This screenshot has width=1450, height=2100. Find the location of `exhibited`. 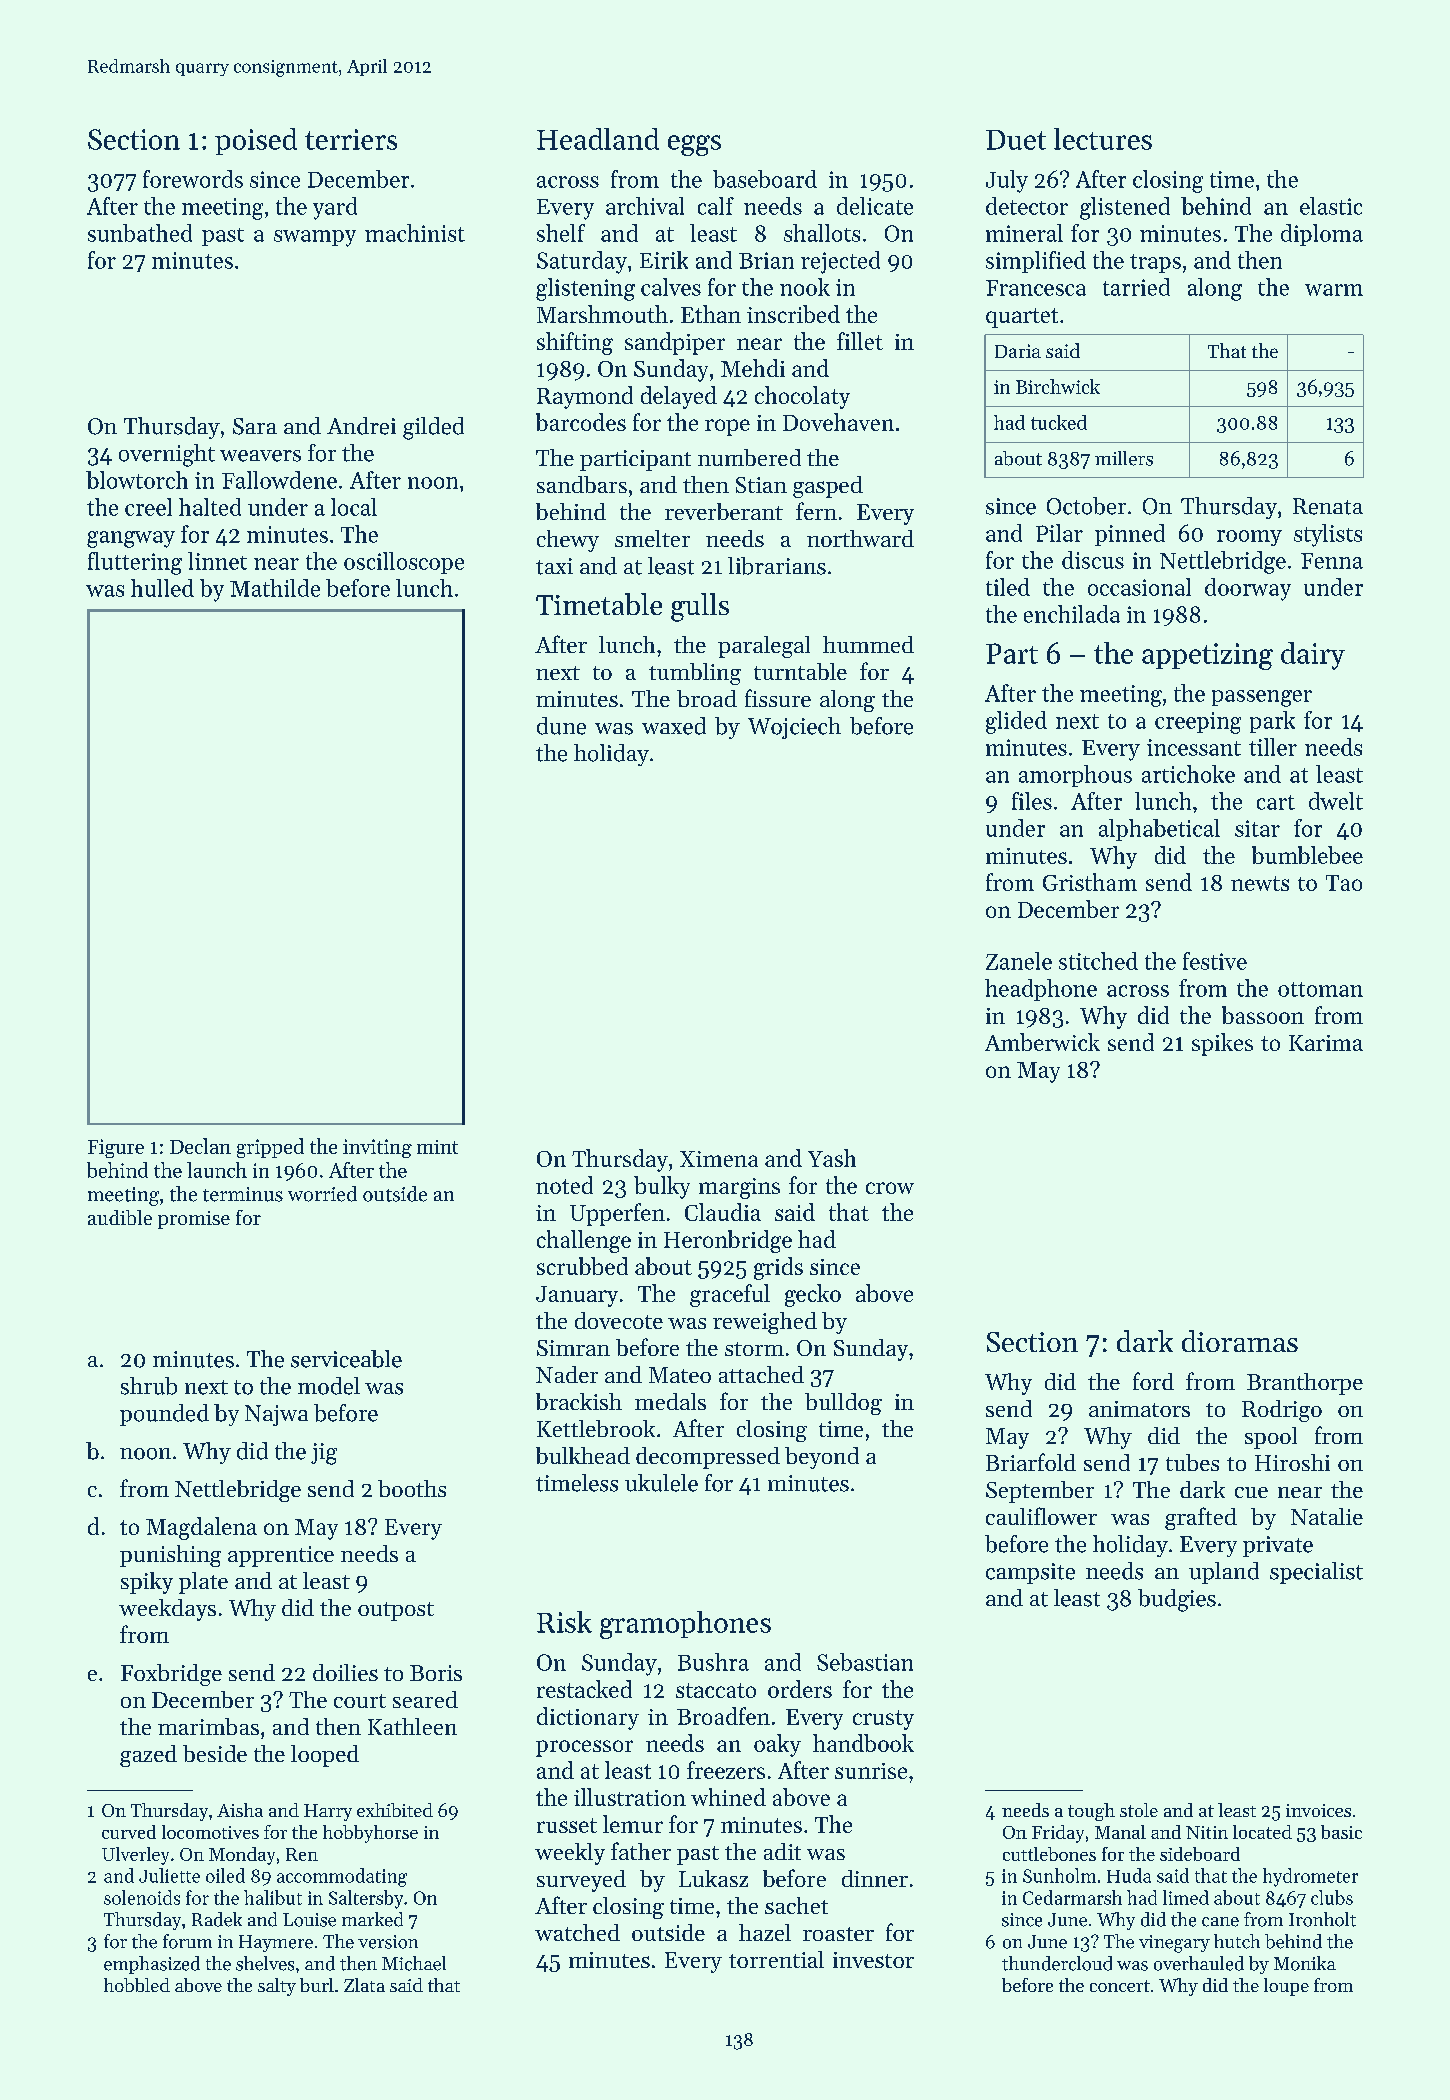

exhibited is located at coordinates (395, 1810).
